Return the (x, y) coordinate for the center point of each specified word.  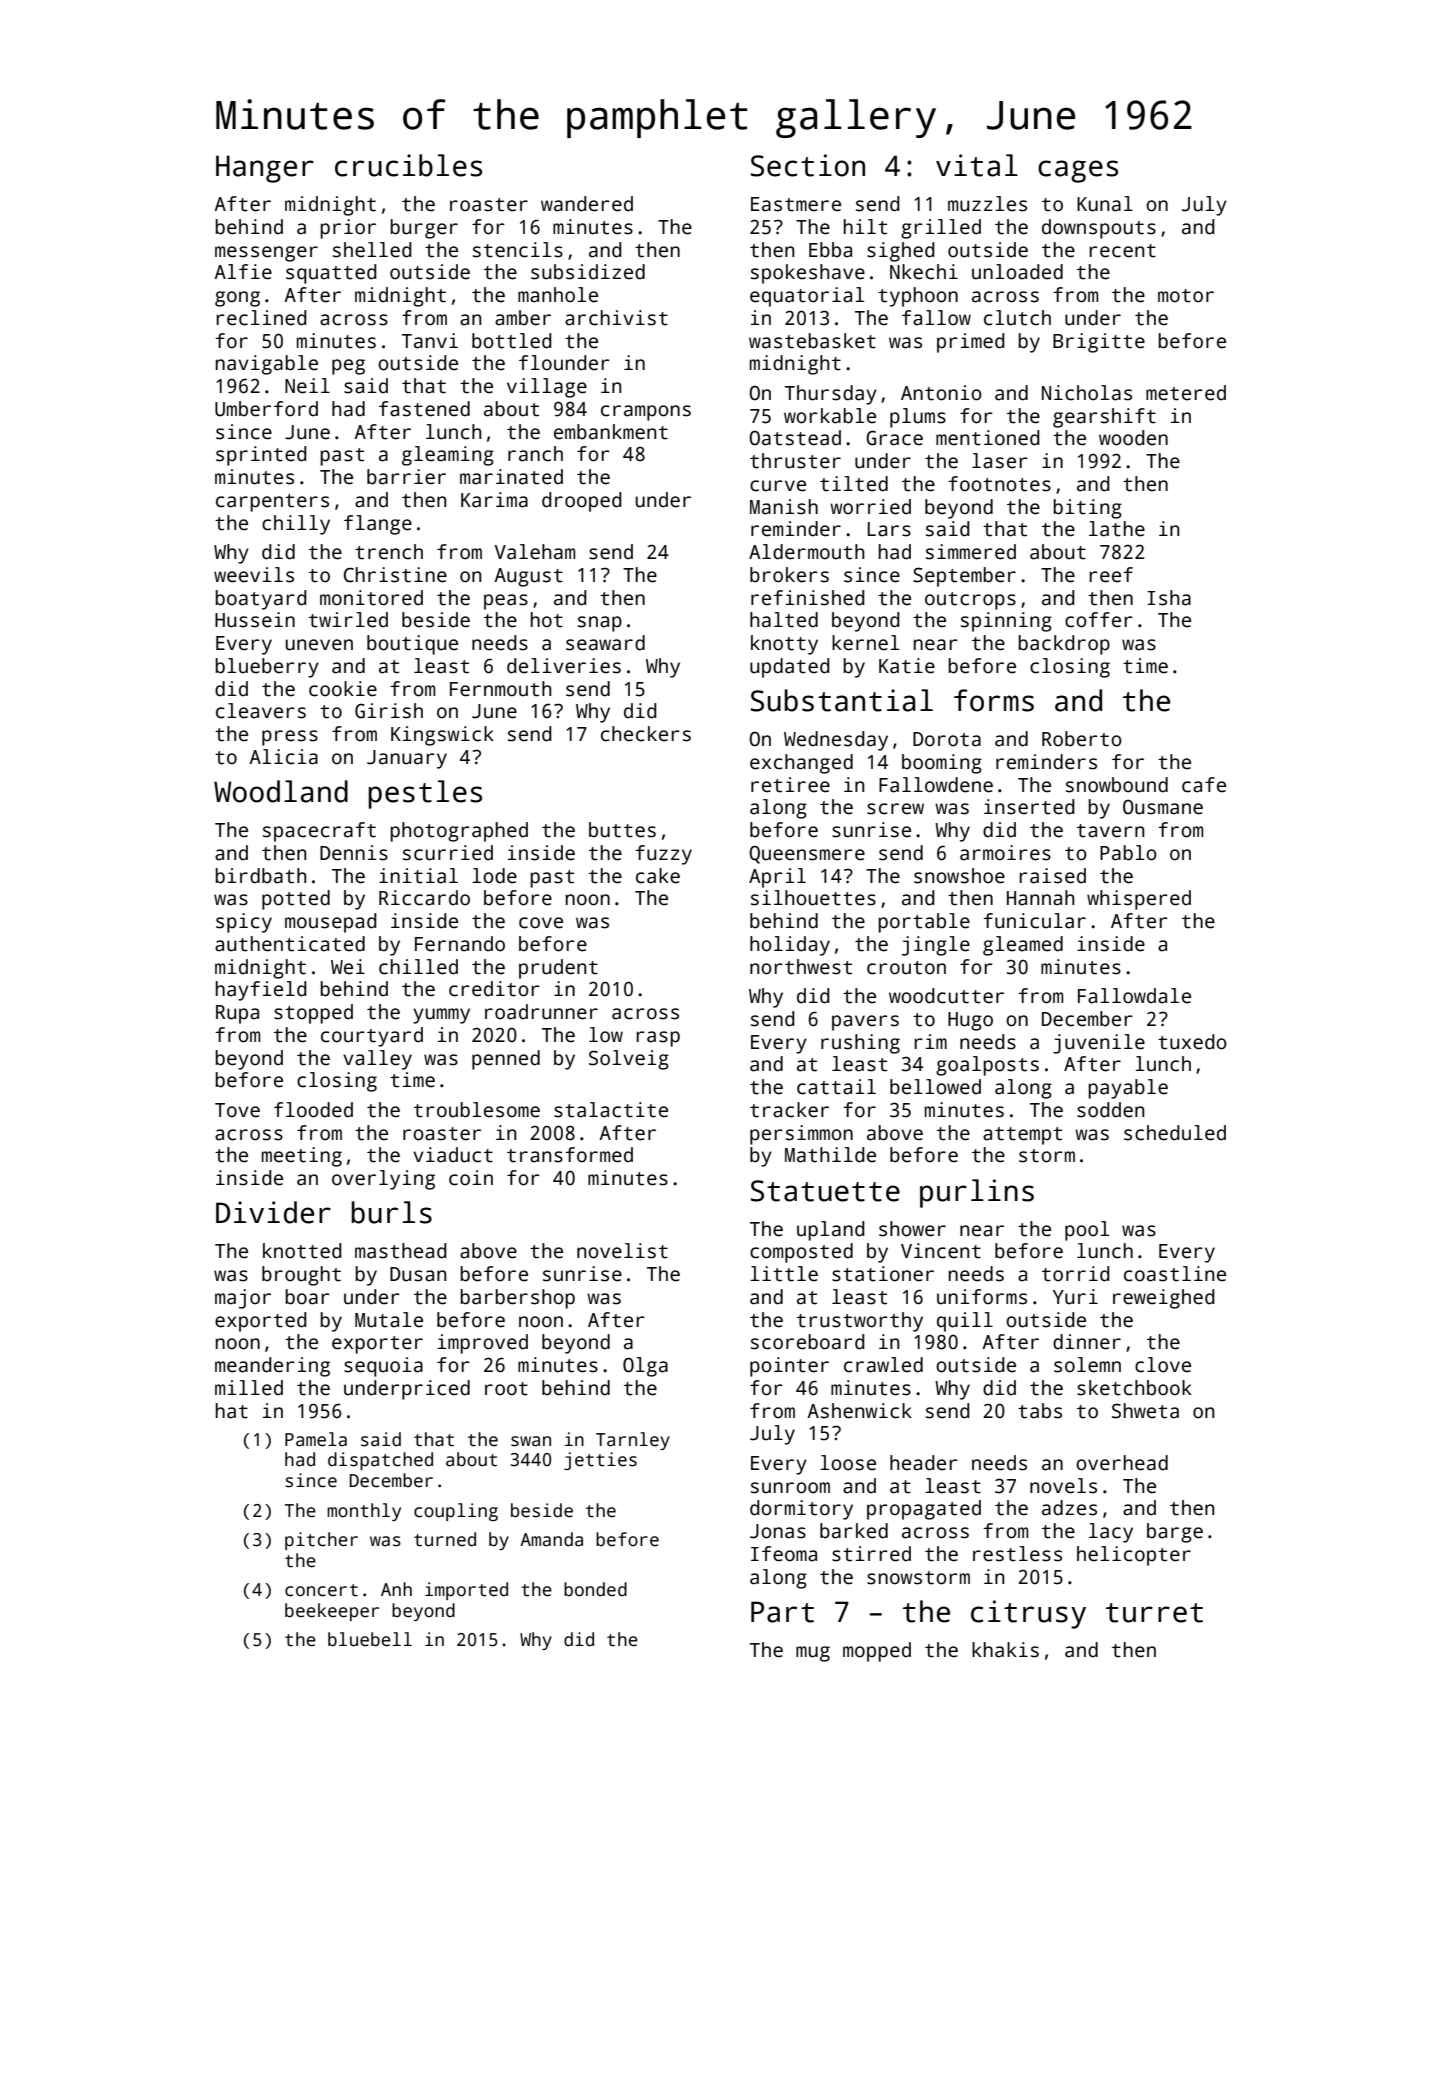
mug (813, 1654)
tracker (789, 1110)
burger (424, 229)
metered (1186, 393)
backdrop (1064, 645)
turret (1154, 1613)
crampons (646, 413)
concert (321, 1590)
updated (790, 668)
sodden (1110, 1110)
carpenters (272, 503)
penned (506, 1060)
